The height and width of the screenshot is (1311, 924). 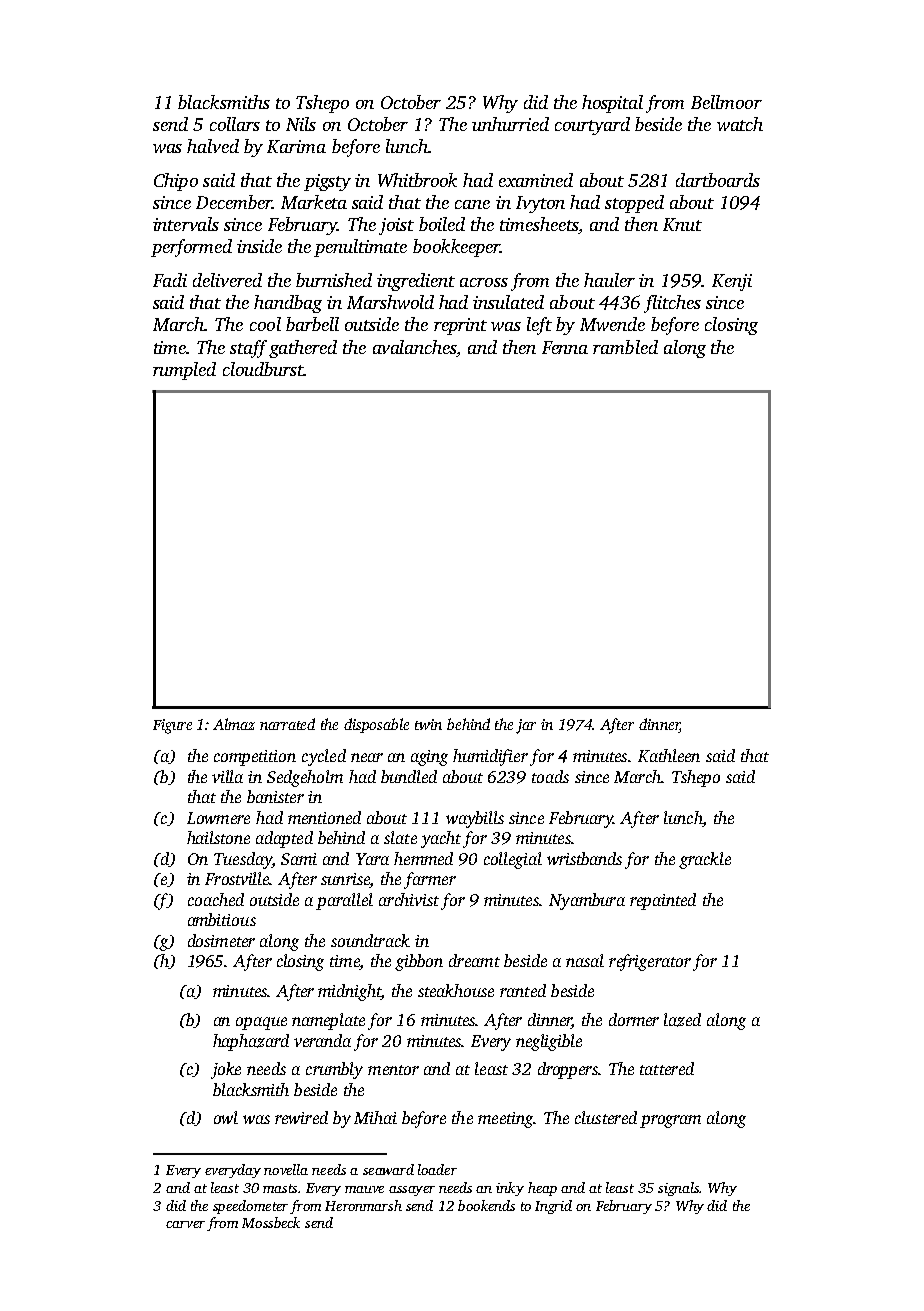 What do you see at coordinates (226, 1117) in the screenshot?
I see `owl` at bounding box center [226, 1117].
